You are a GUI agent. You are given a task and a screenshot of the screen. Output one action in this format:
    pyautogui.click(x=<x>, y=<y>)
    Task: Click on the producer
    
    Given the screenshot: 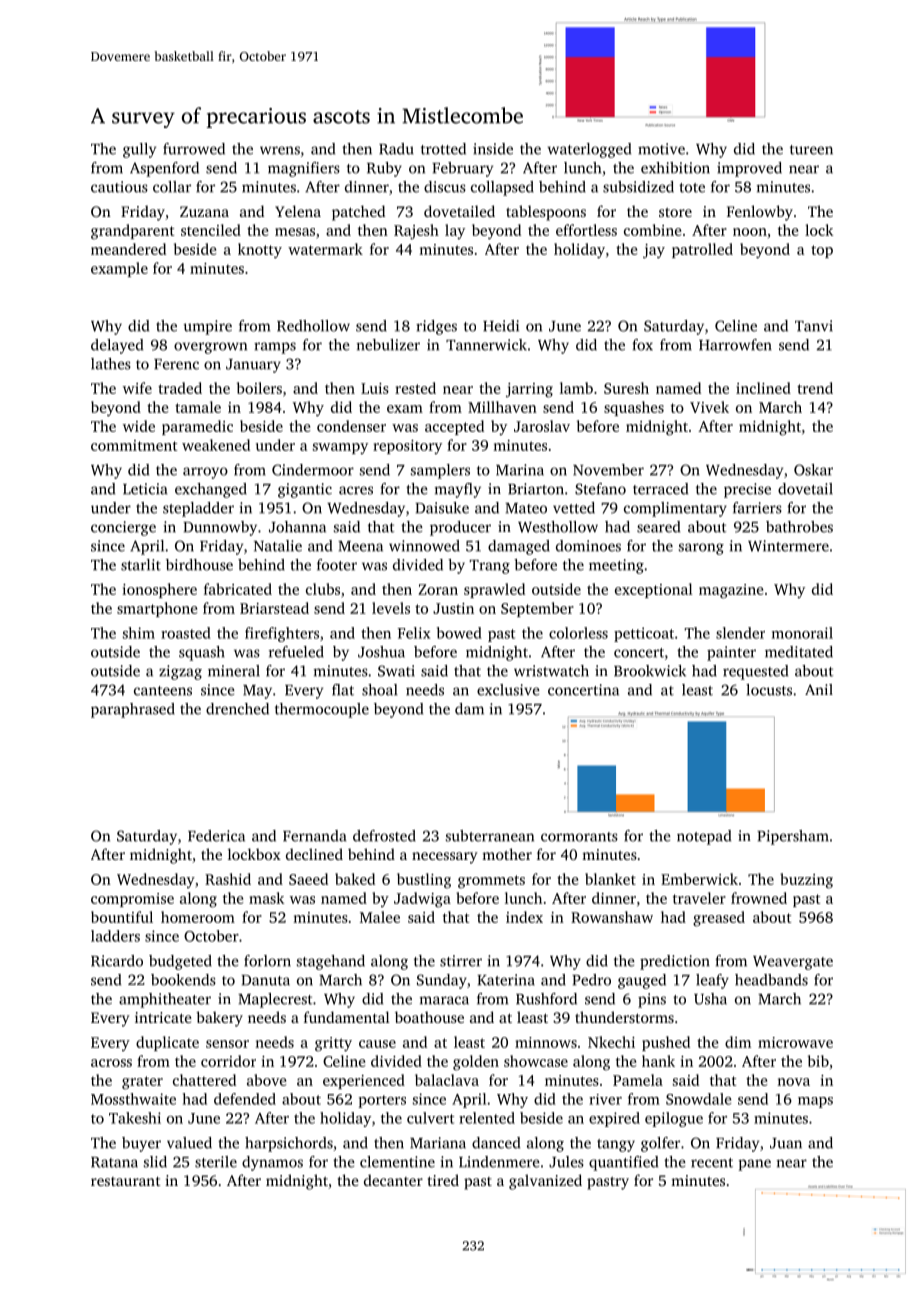 What is the action you would take?
    pyautogui.click(x=460, y=528)
